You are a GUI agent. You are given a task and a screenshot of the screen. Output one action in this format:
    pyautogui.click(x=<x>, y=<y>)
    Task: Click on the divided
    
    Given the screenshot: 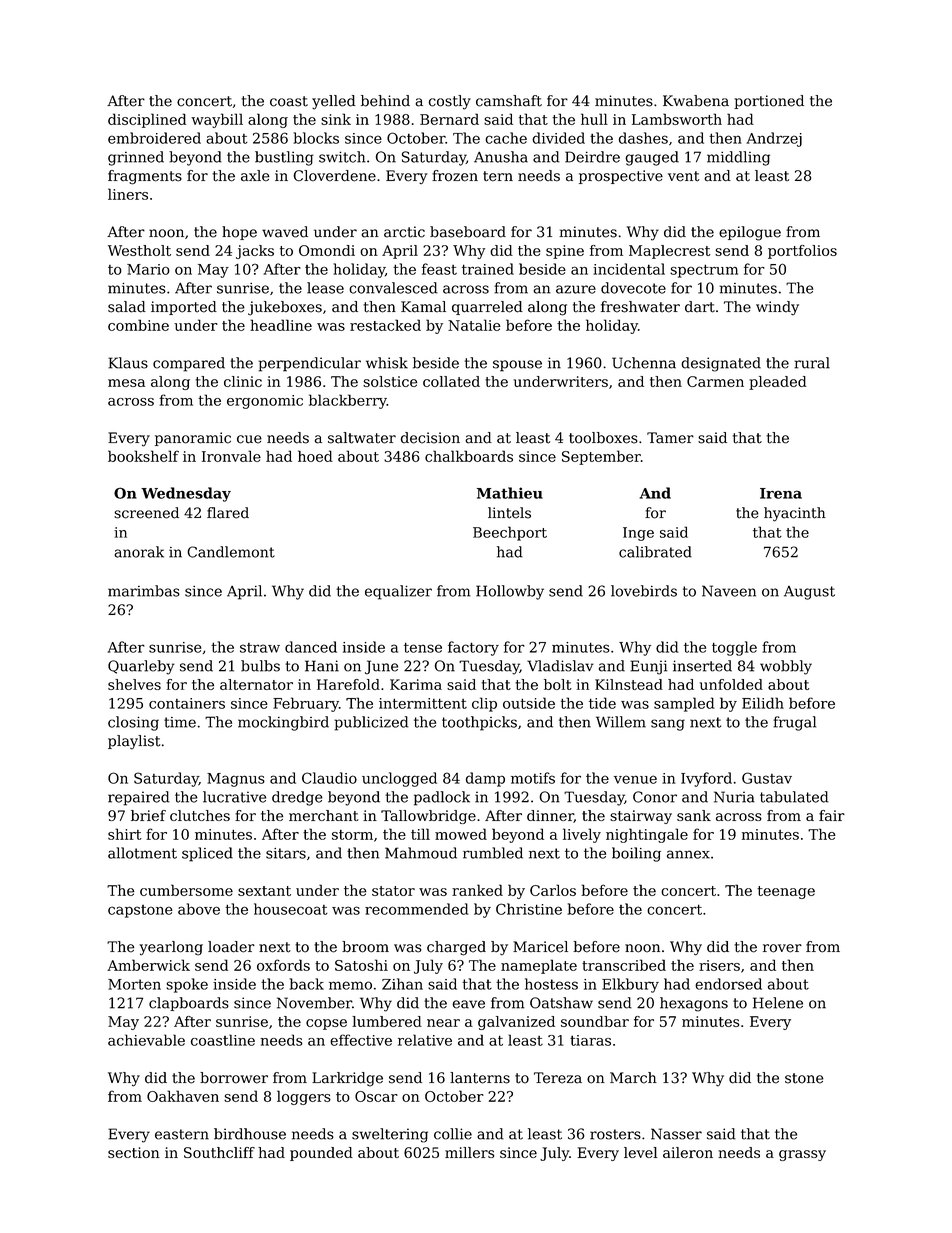 What is the action you would take?
    pyautogui.click(x=558, y=138)
